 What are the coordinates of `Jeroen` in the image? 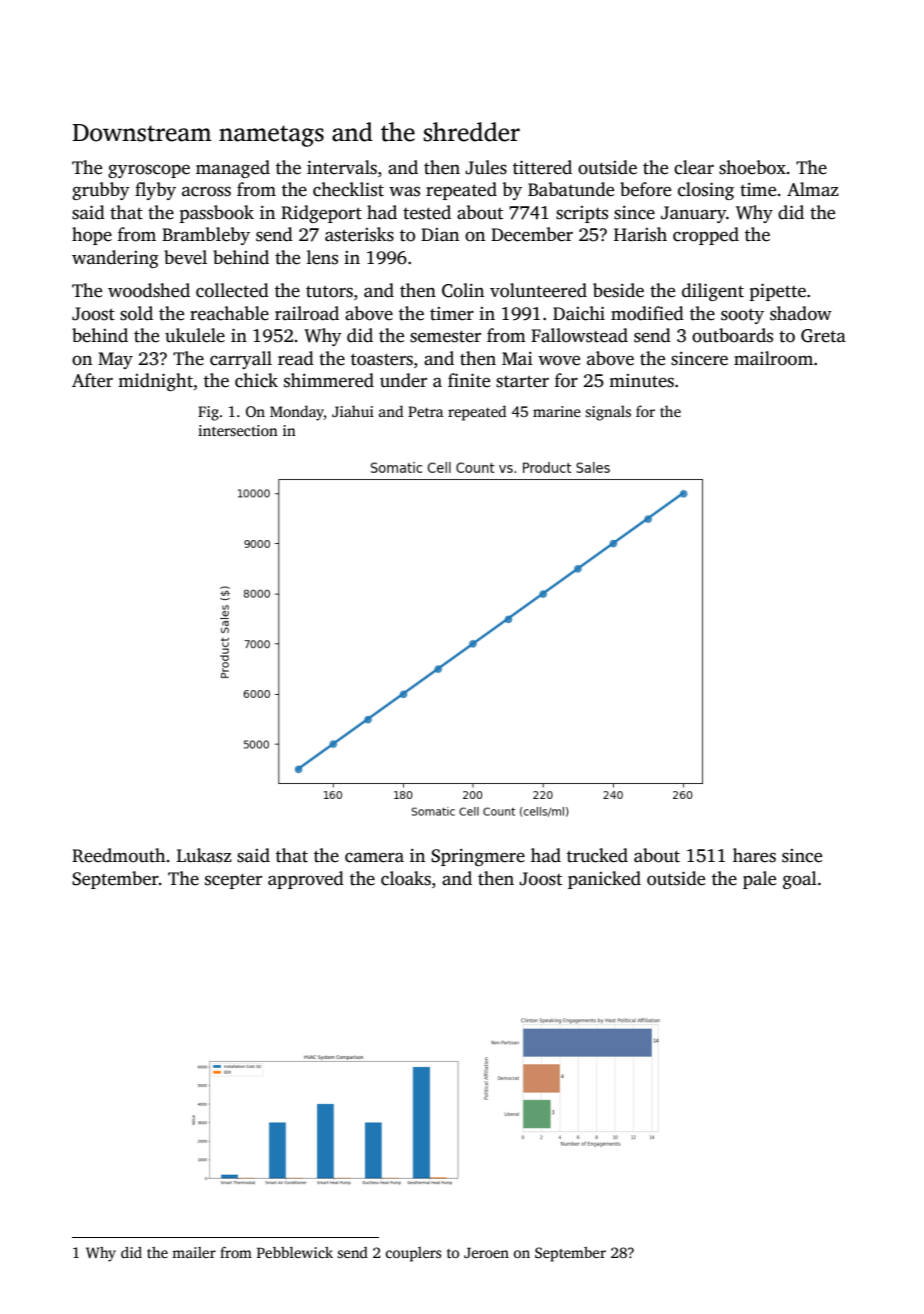 It's located at (486, 1252).
